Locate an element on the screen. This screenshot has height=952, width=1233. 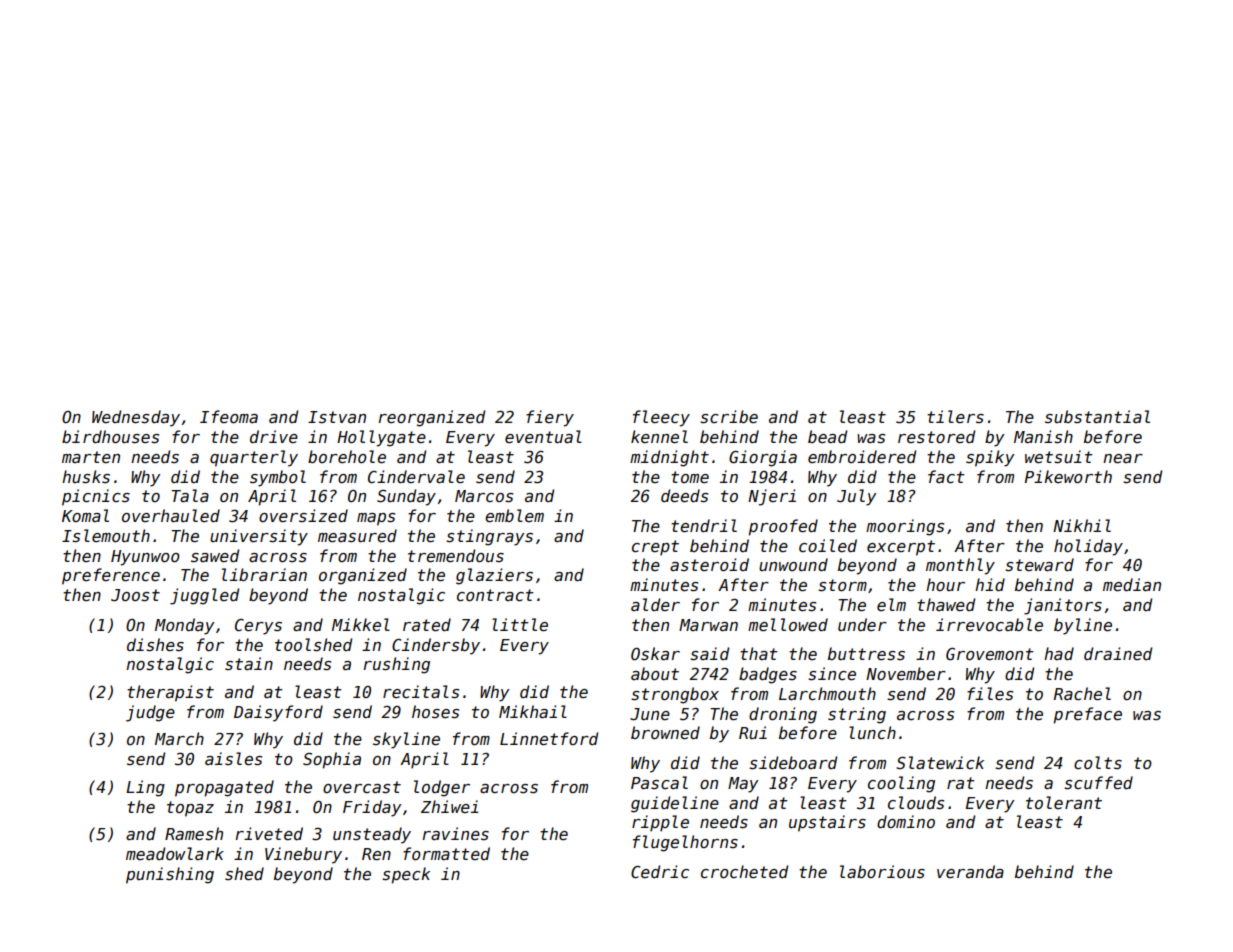
strongbox is located at coordinates (675, 695).
